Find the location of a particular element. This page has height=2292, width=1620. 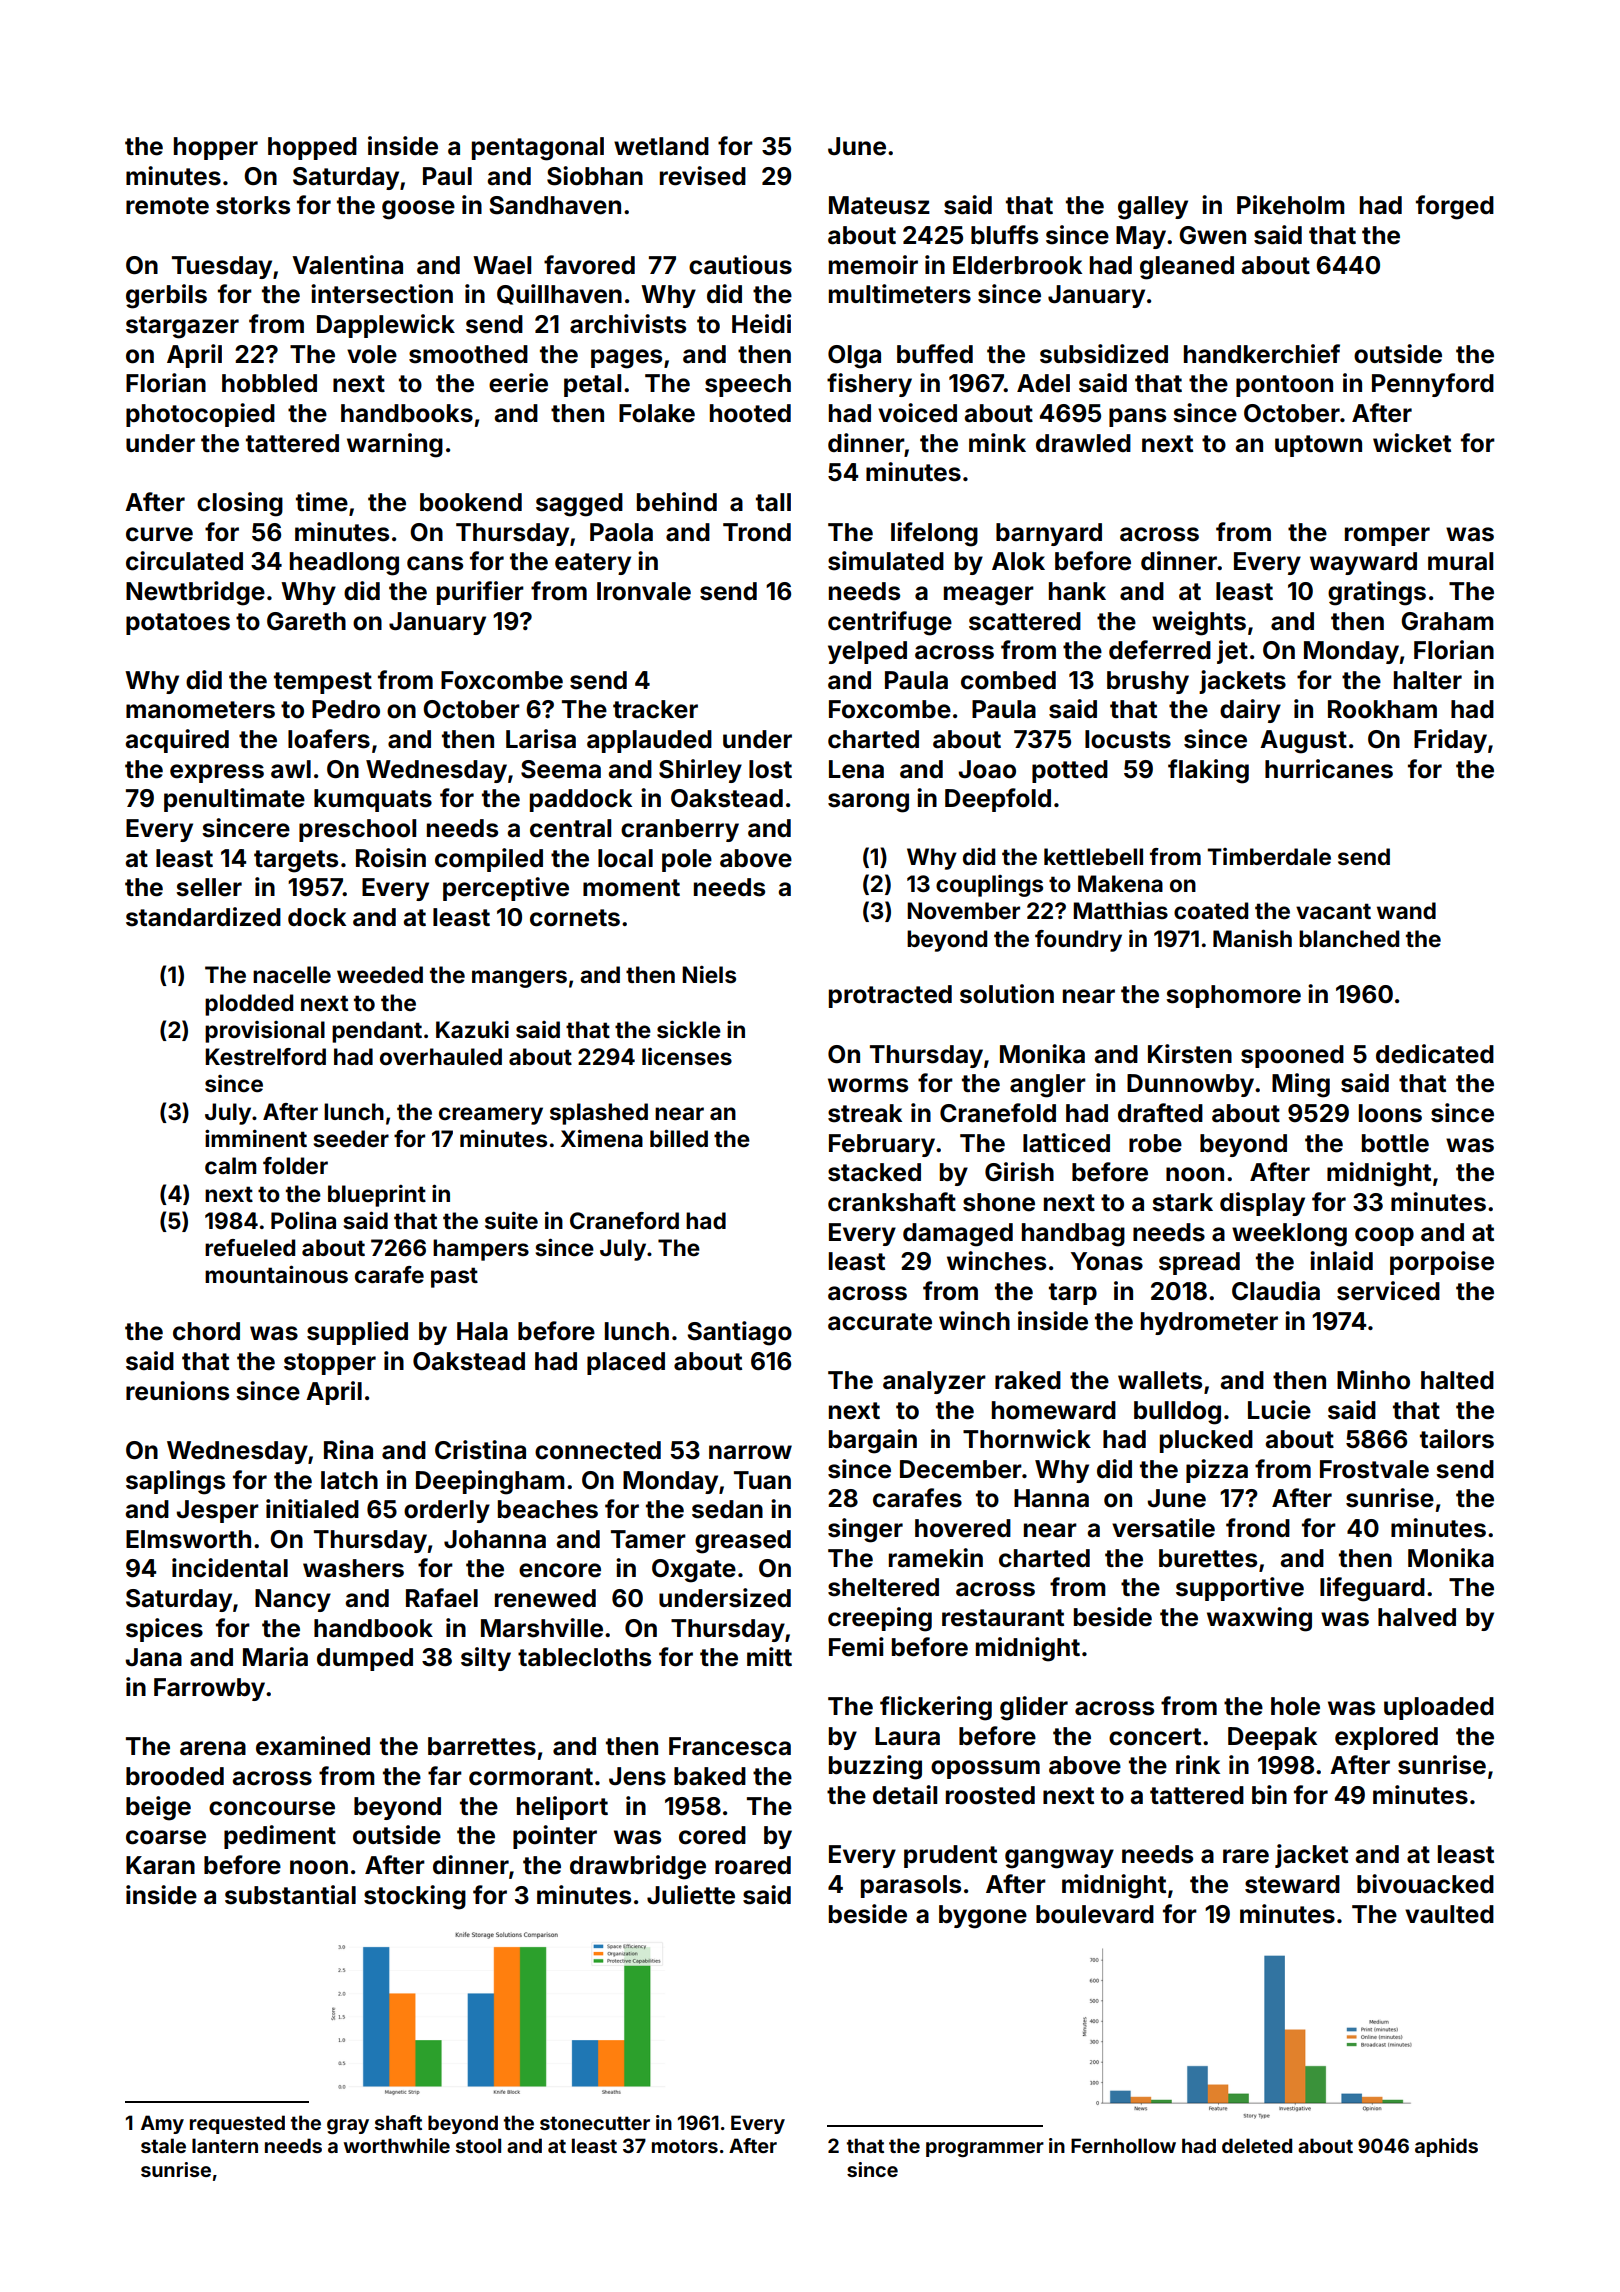

dedicated is located at coordinates (1435, 1054).
